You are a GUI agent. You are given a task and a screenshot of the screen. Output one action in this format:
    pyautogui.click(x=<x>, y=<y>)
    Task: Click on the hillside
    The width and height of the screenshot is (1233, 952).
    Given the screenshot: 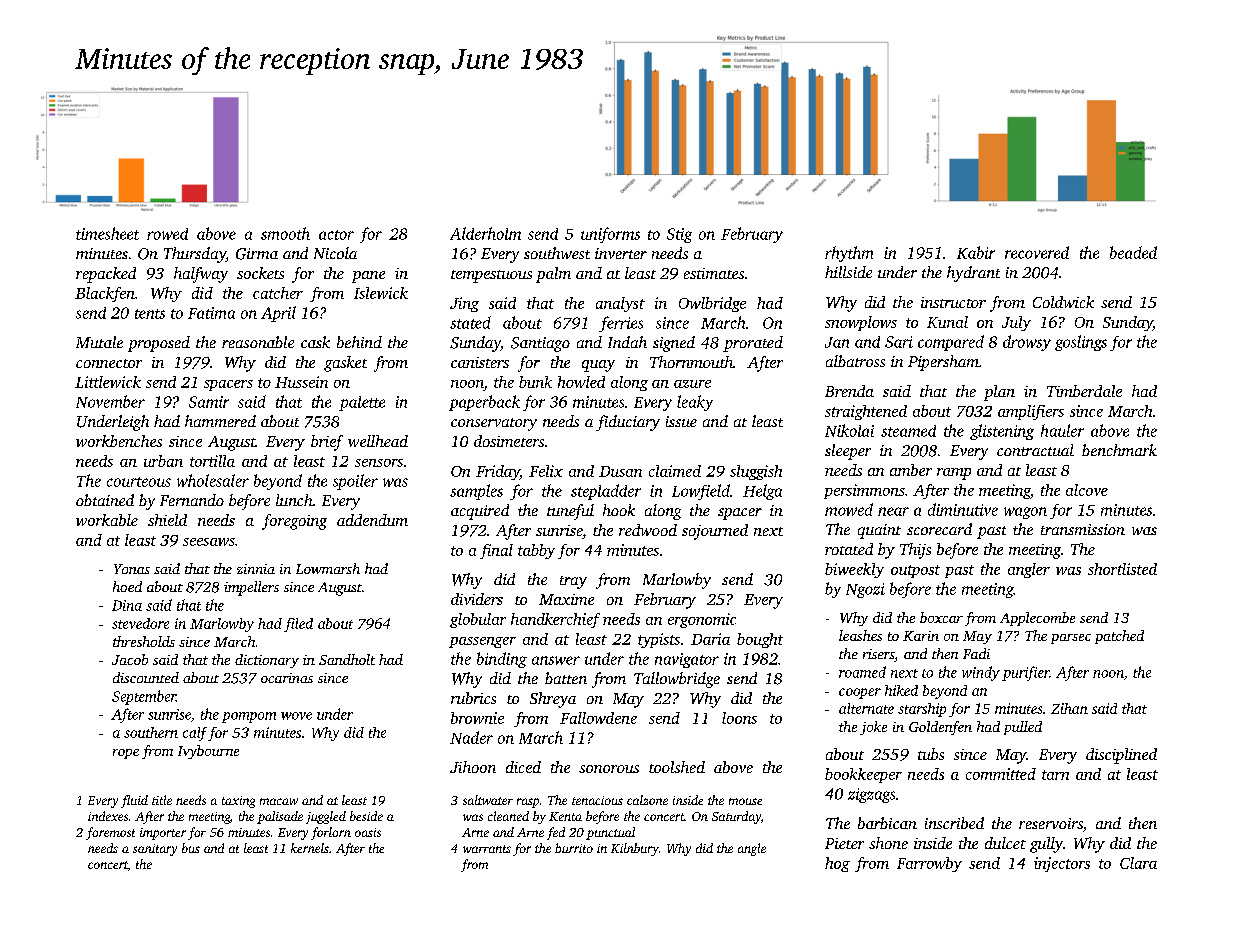 What is the action you would take?
    pyautogui.click(x=848, y=272)
